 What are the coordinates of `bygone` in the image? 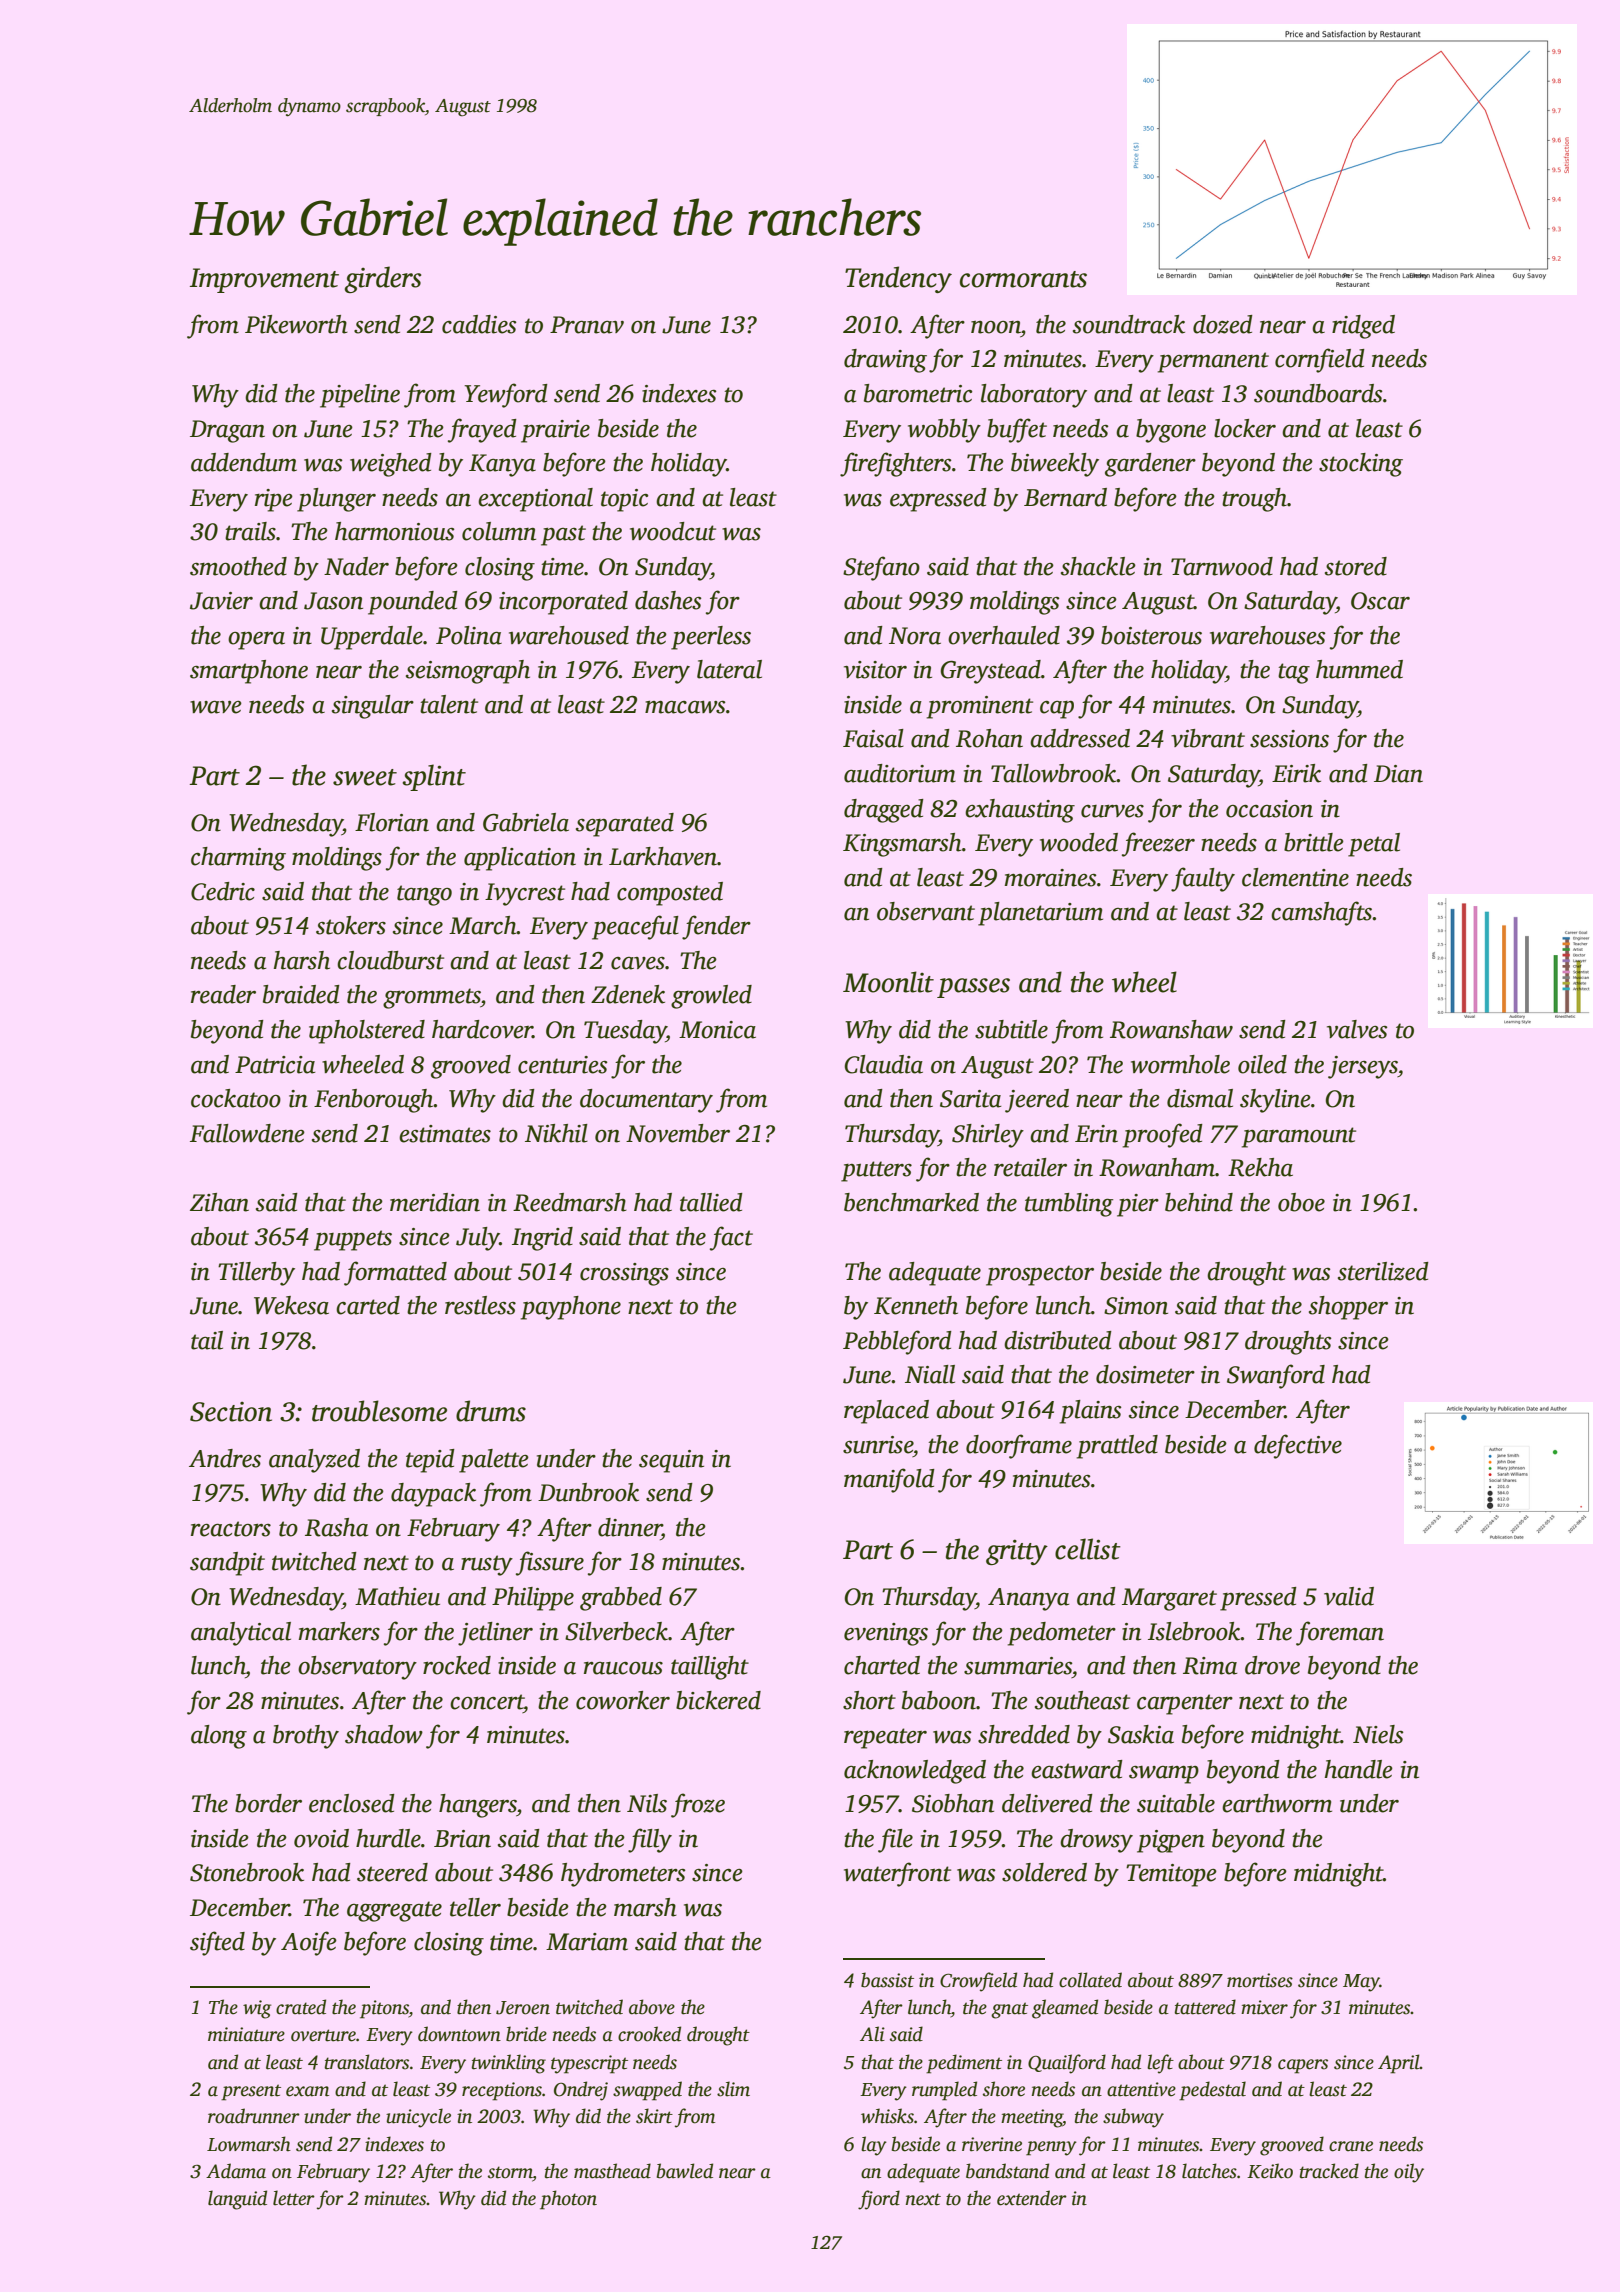 It's located at (1171, 431).
